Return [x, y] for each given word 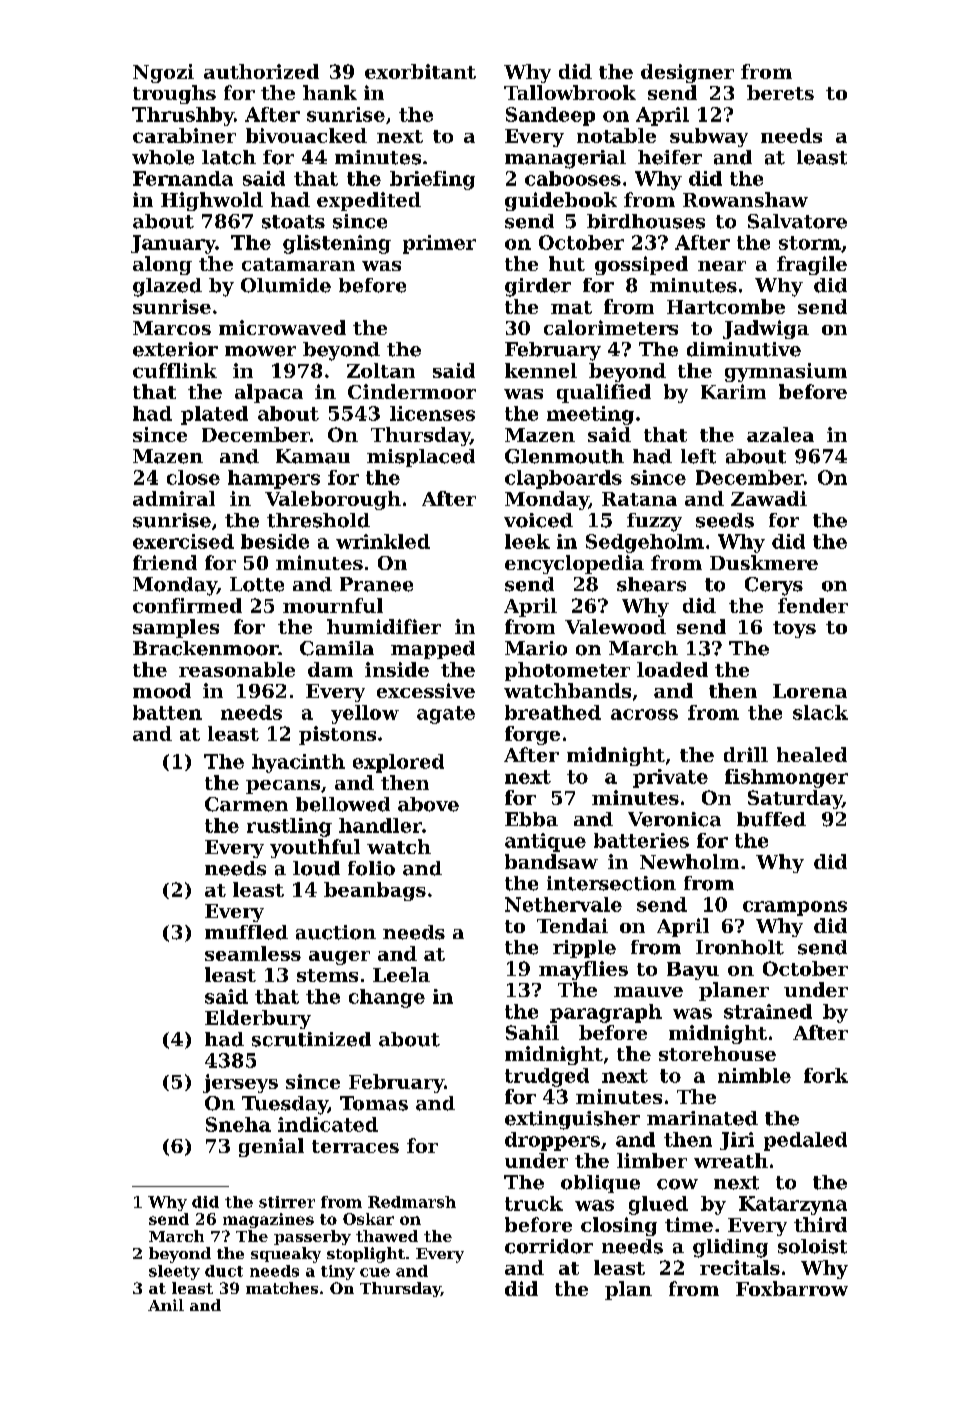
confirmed [187, 605]
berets [780, 92]
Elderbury [258, 1019]
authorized [261, 71]
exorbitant [420, 71]
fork [826, 1075]
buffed [771, 819]
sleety [174, 1272]
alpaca [269, 393]
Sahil [532, 1032]
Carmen [246, 804]
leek [527, 541]
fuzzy [654, 522]
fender [813, 605]
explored [398, 763]
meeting [590, 415]
